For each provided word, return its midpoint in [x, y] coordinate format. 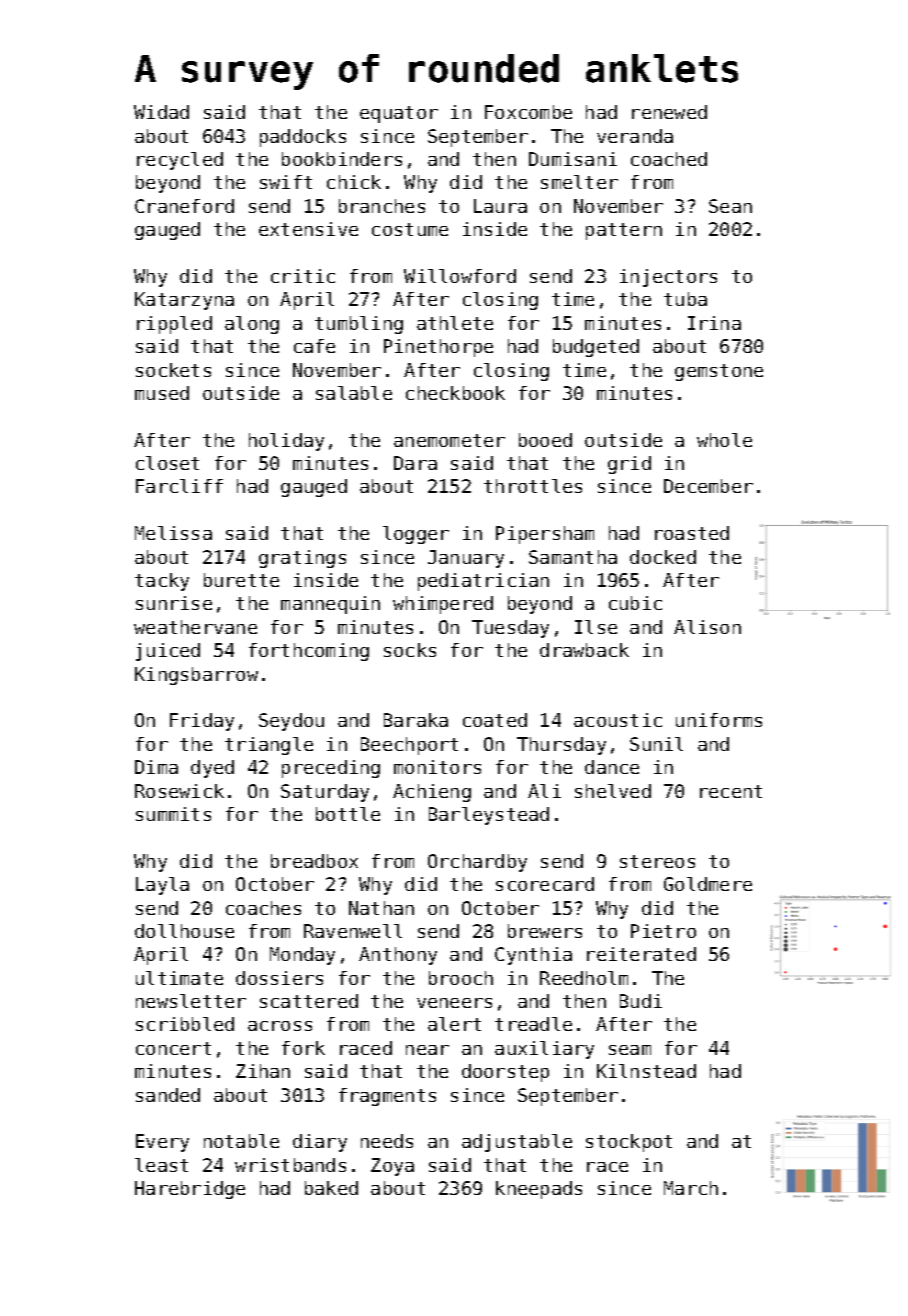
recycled [180, 161]
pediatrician [483, 582]
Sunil [656, 744]
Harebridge [190, 1190]
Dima [156, 767]
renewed [669, 112]
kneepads [539, 1190]
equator [399, 114]
